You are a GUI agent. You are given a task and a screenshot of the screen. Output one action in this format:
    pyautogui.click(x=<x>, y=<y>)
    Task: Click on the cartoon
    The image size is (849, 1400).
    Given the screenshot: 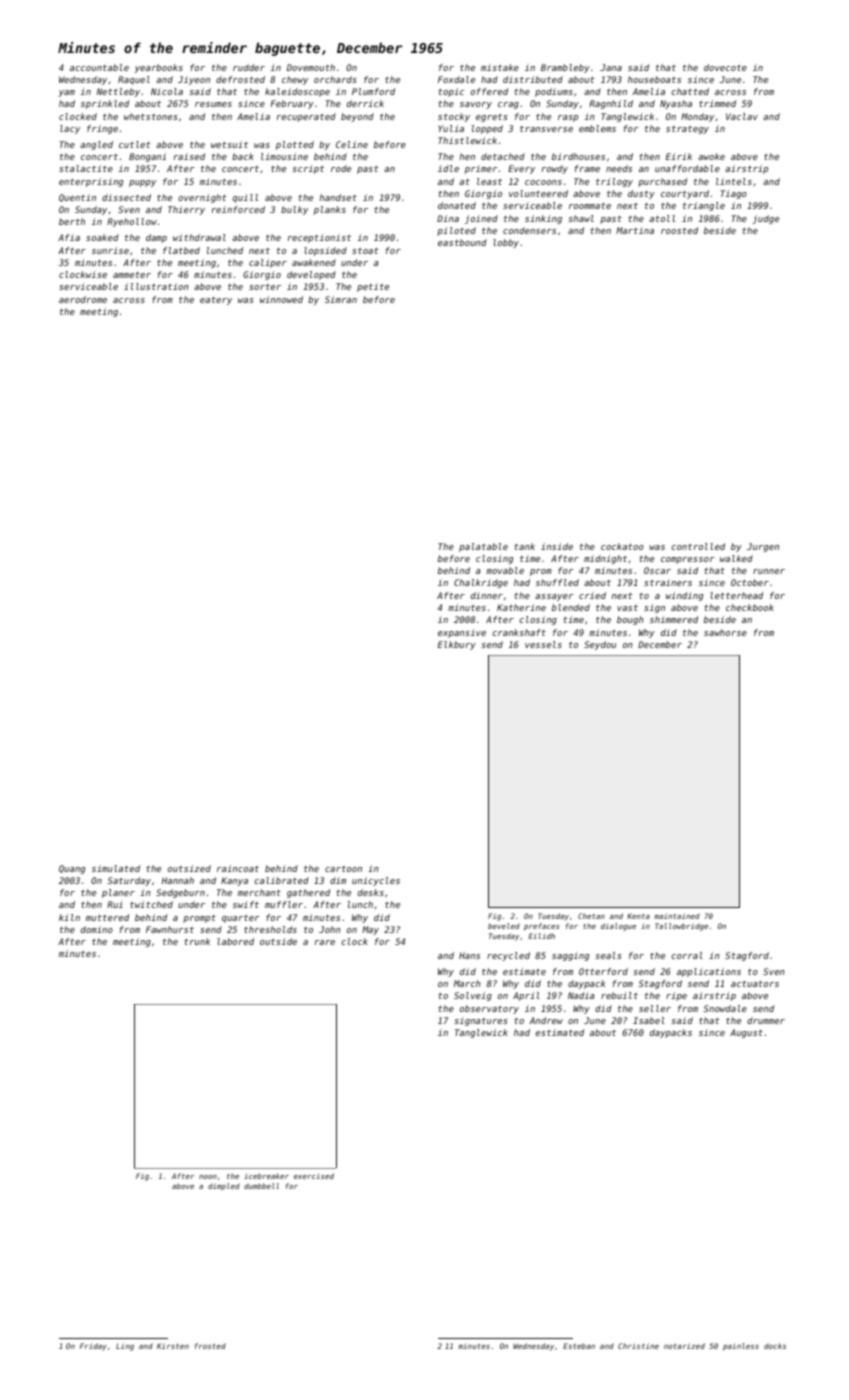 What is the action you would take?
    pyautogui.click(x=343, y=869)
